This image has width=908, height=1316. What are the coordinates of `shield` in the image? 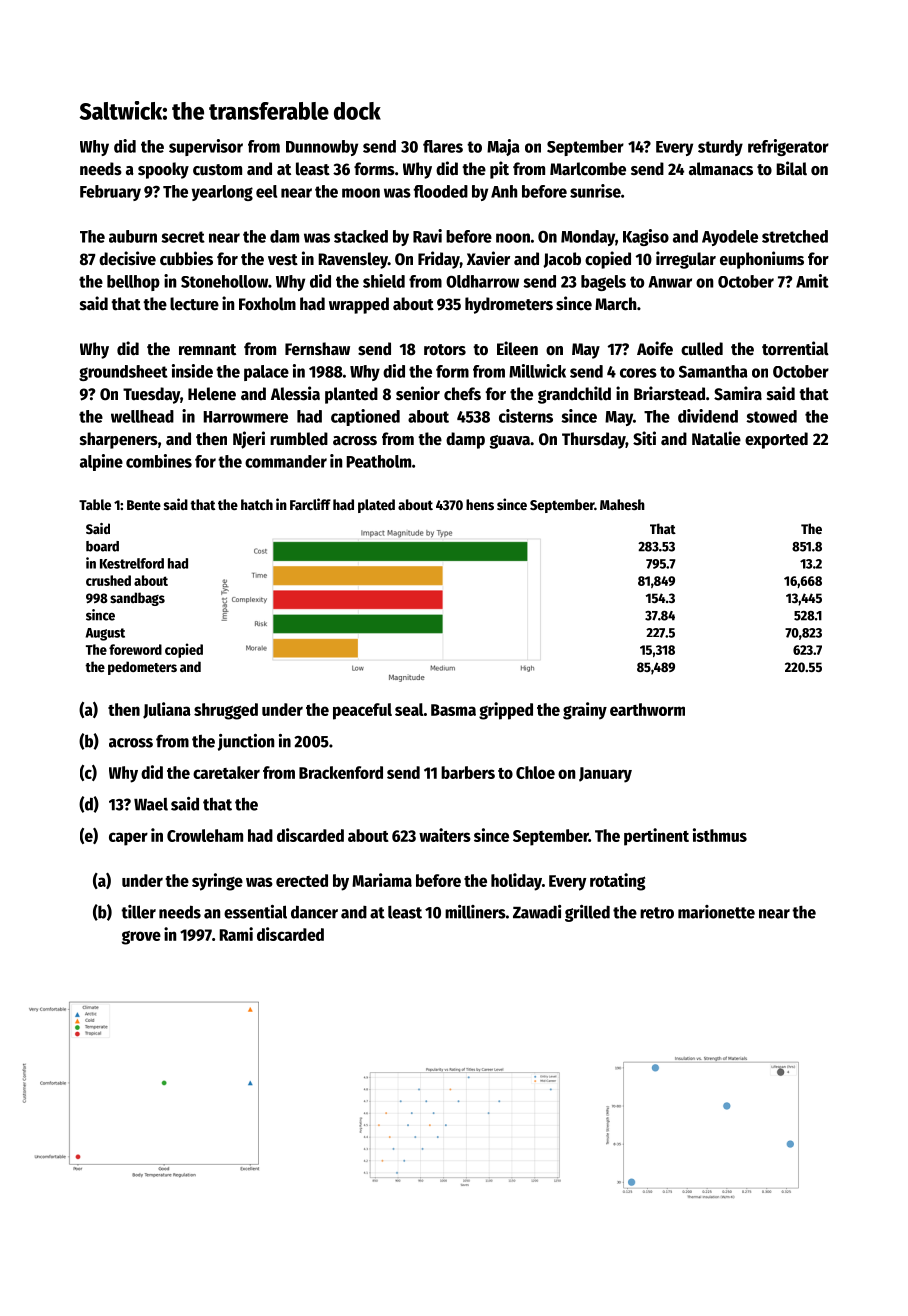 It's located at (384, 281).
